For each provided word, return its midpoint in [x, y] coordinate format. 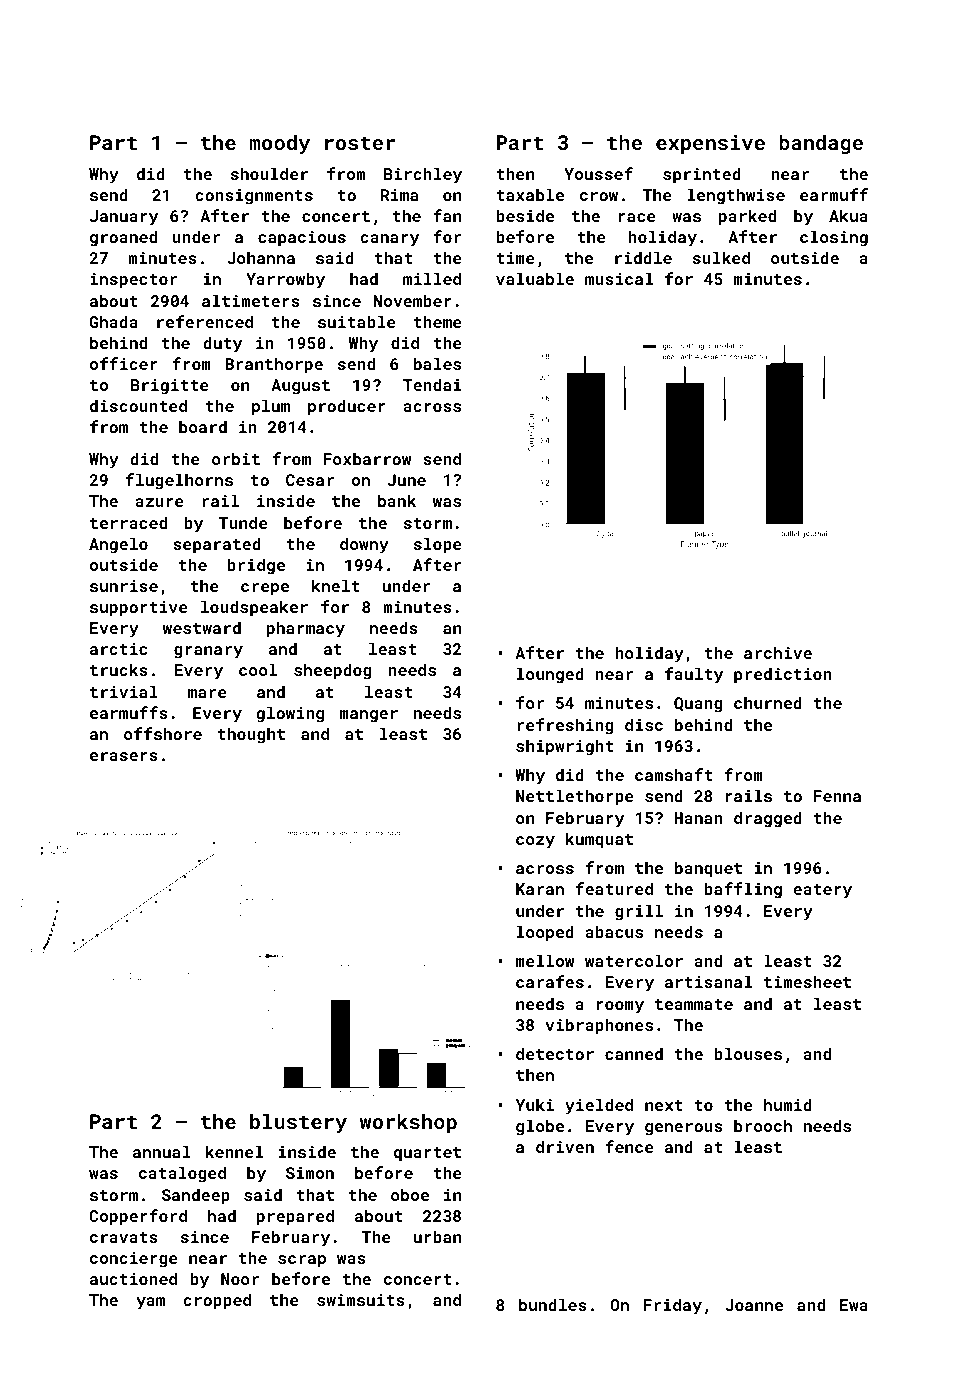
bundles [553, 1304]
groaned [123, 238]
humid [788, 1104]
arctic [118, 649]
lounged [550, 675]
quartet [427, 1154]
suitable [357, 321]
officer [124, 363]
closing [834, 238]
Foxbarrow [367, 458]
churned [768, 702]
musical [619, 278]
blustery [298, 1123]
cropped [217, 1301]
